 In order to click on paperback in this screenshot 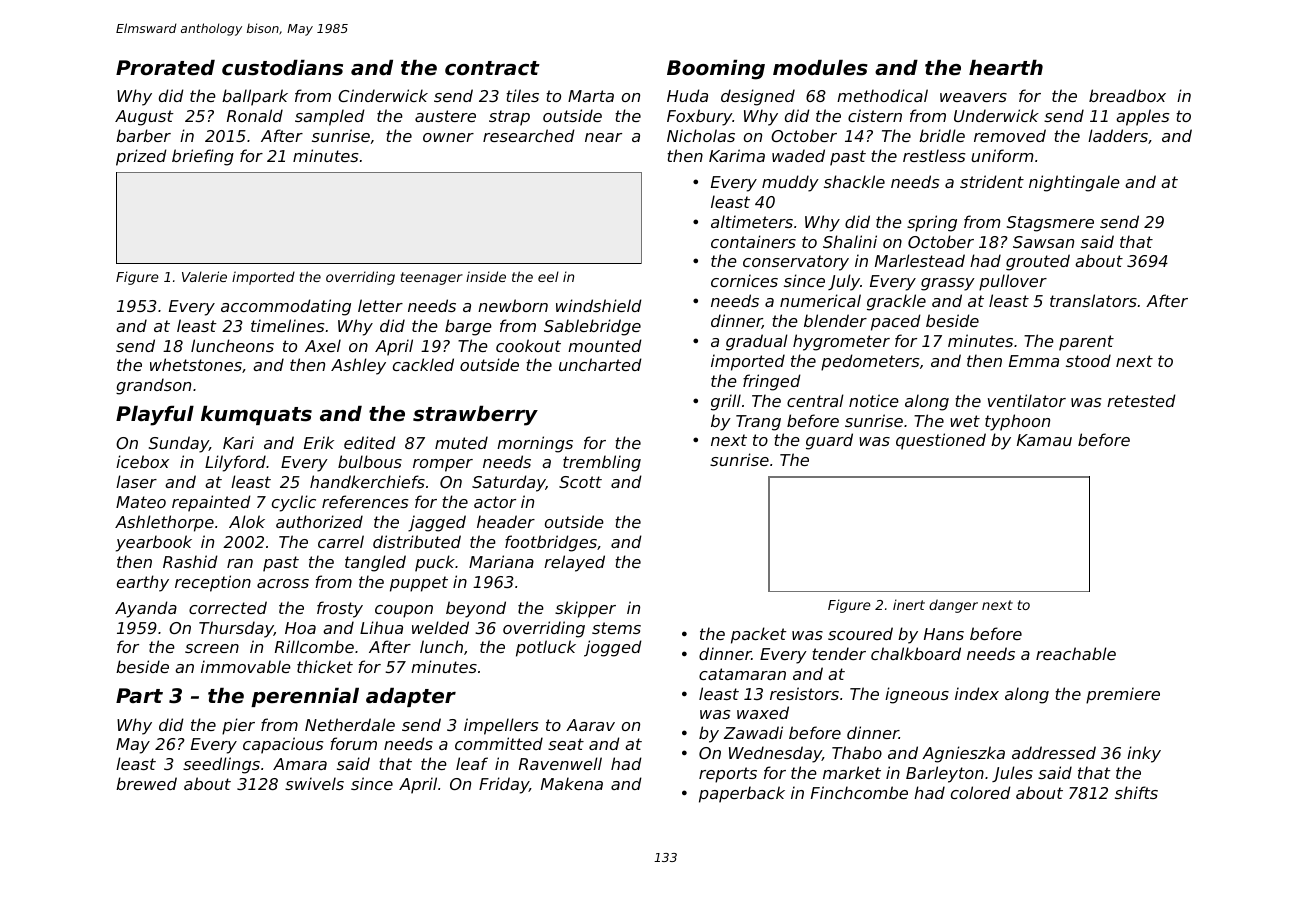, I will do `click(742, 794)`.
